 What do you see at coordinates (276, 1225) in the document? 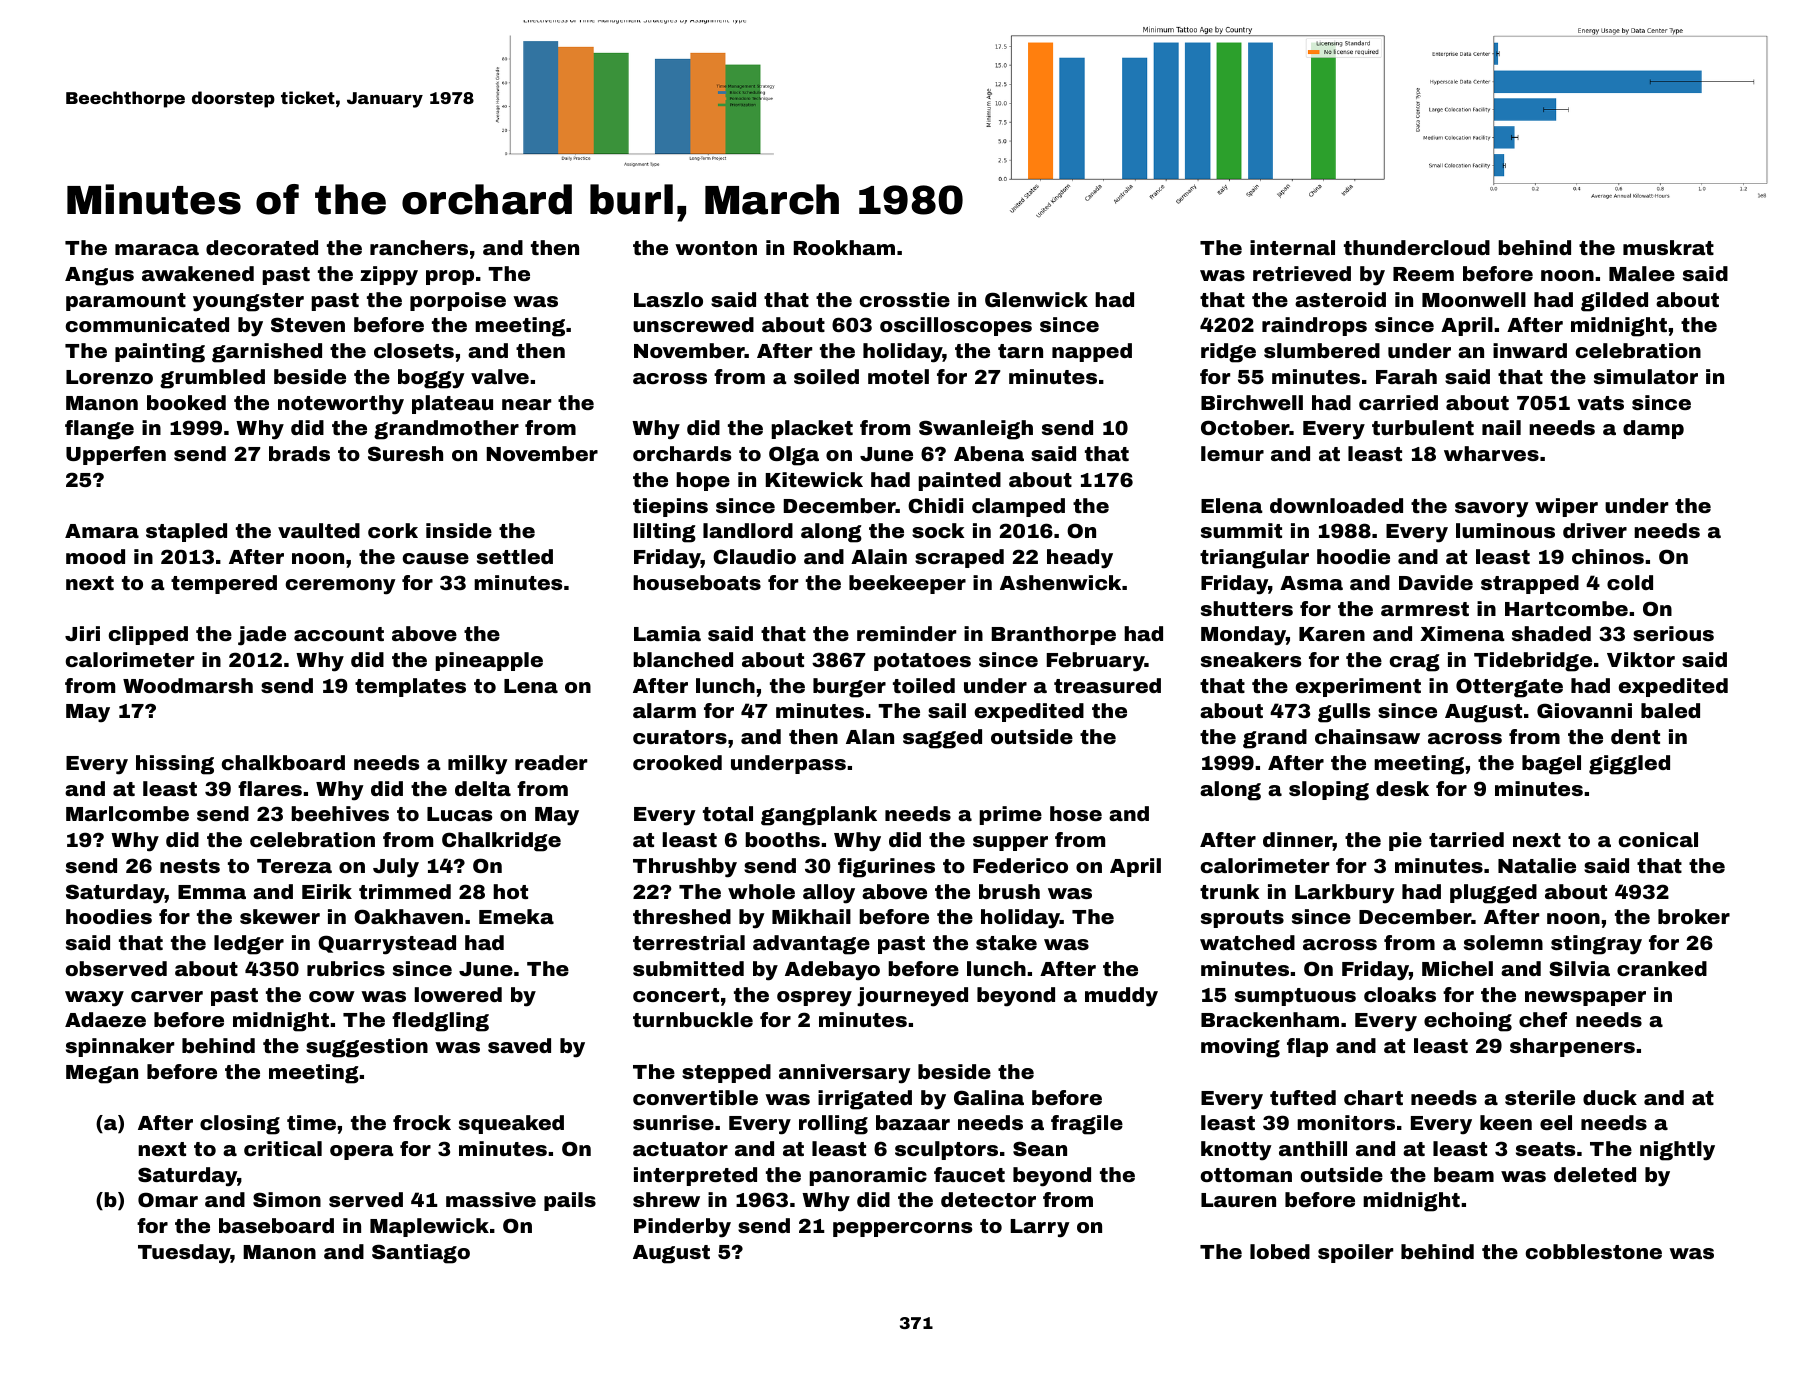
I see `baseboard` at bounding box center [276, 1225].
